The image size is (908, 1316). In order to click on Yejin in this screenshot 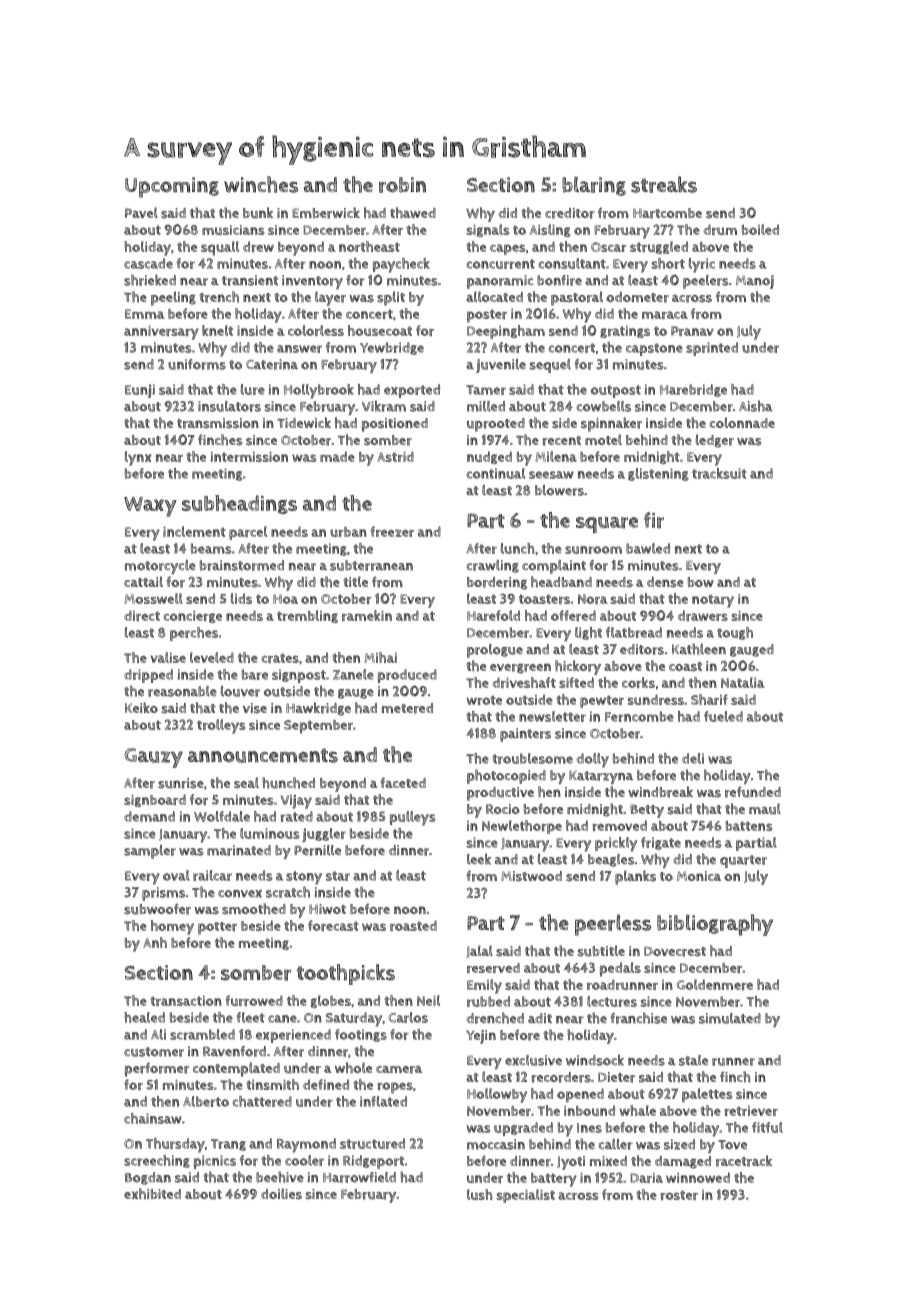, I will do `click(481, 1037)`.
